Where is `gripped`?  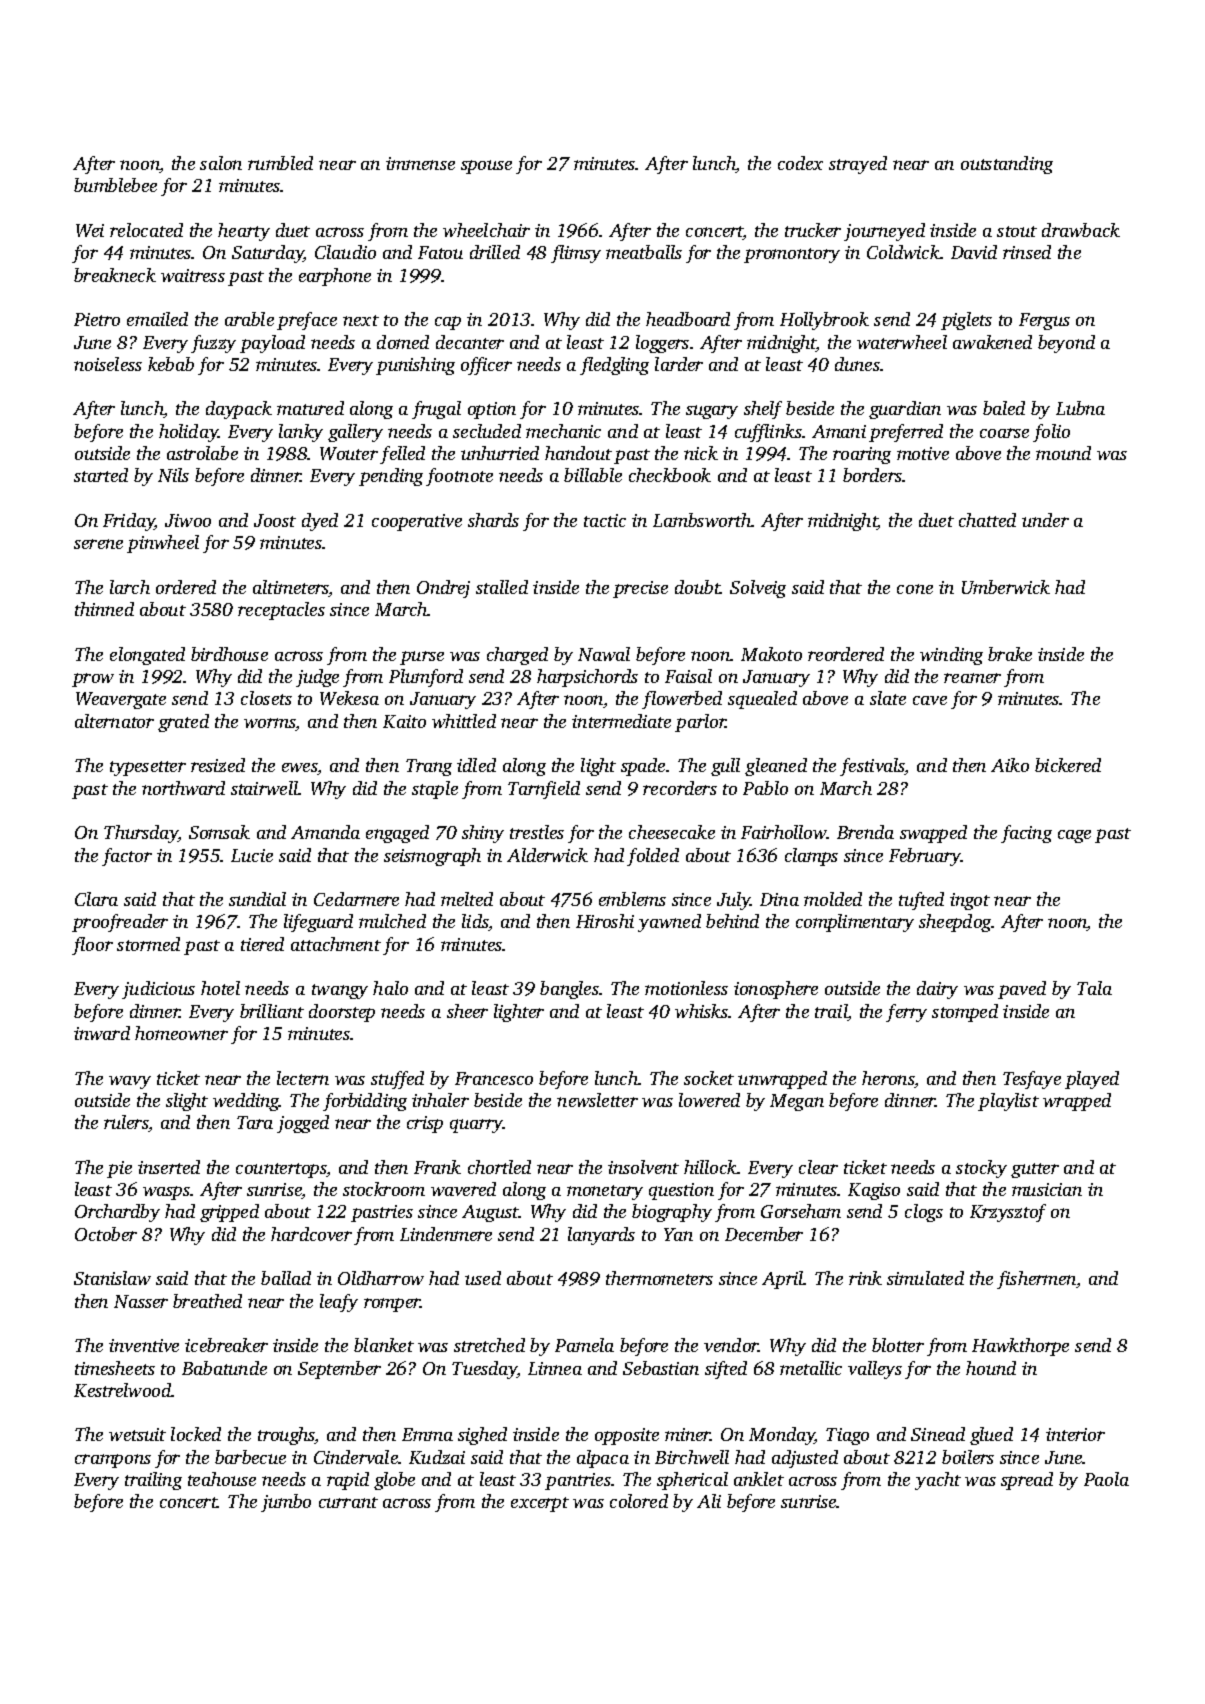 gripped is located at coordinates (229, 1213).
